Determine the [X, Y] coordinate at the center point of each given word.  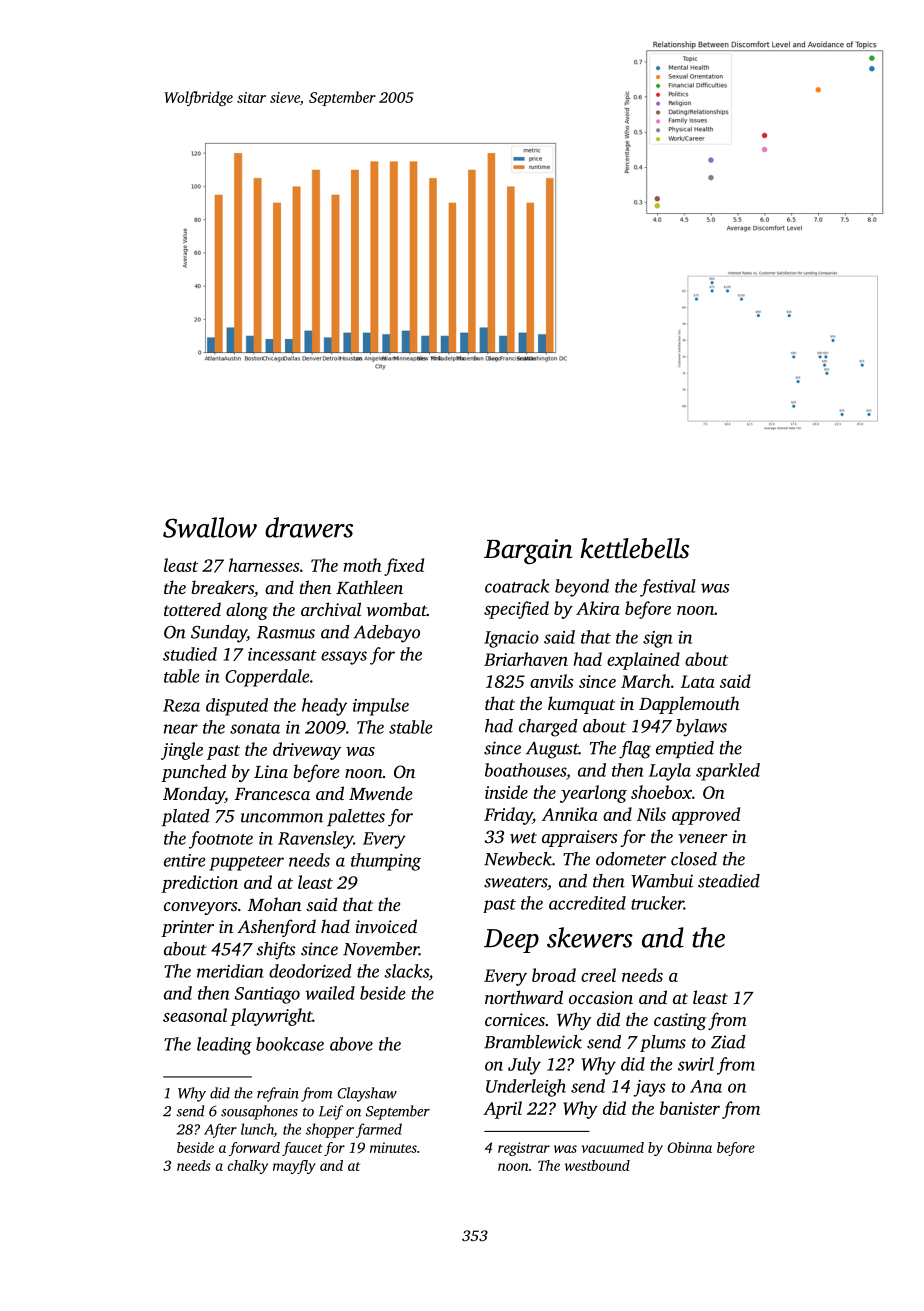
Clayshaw [367, 1094]
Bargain [528, 551]
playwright [271, 1017]
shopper [330, 1130]
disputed [237, 707]
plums [663, 1043]
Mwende [380, 793]
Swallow [210, 527]
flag [635, 750]
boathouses [525, 770]
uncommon [282, 818]
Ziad [728, 1042]
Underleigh [526, 1088]
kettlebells [634, 548]
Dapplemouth [689, 705]
